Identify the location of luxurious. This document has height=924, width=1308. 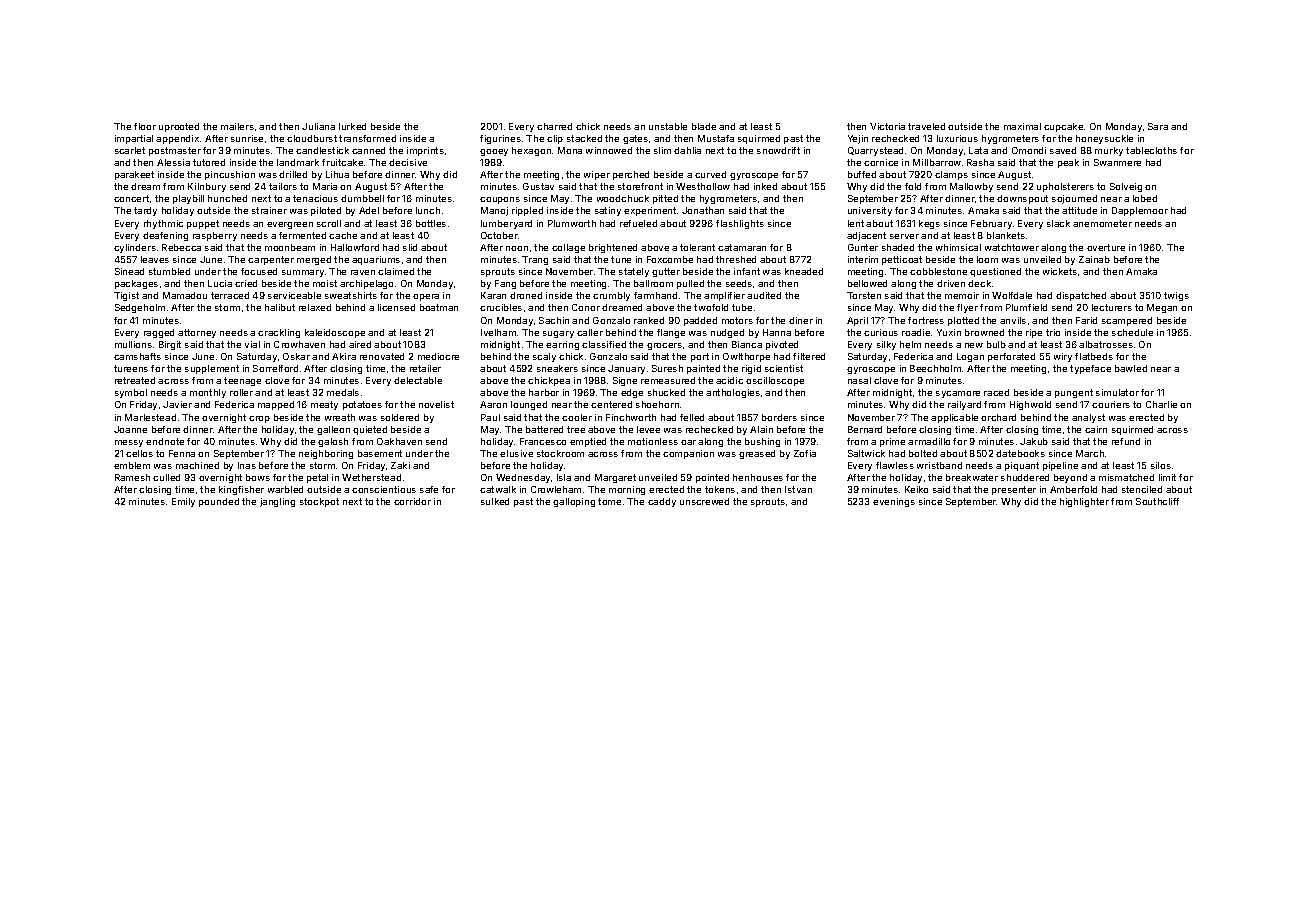
(957, 138).
